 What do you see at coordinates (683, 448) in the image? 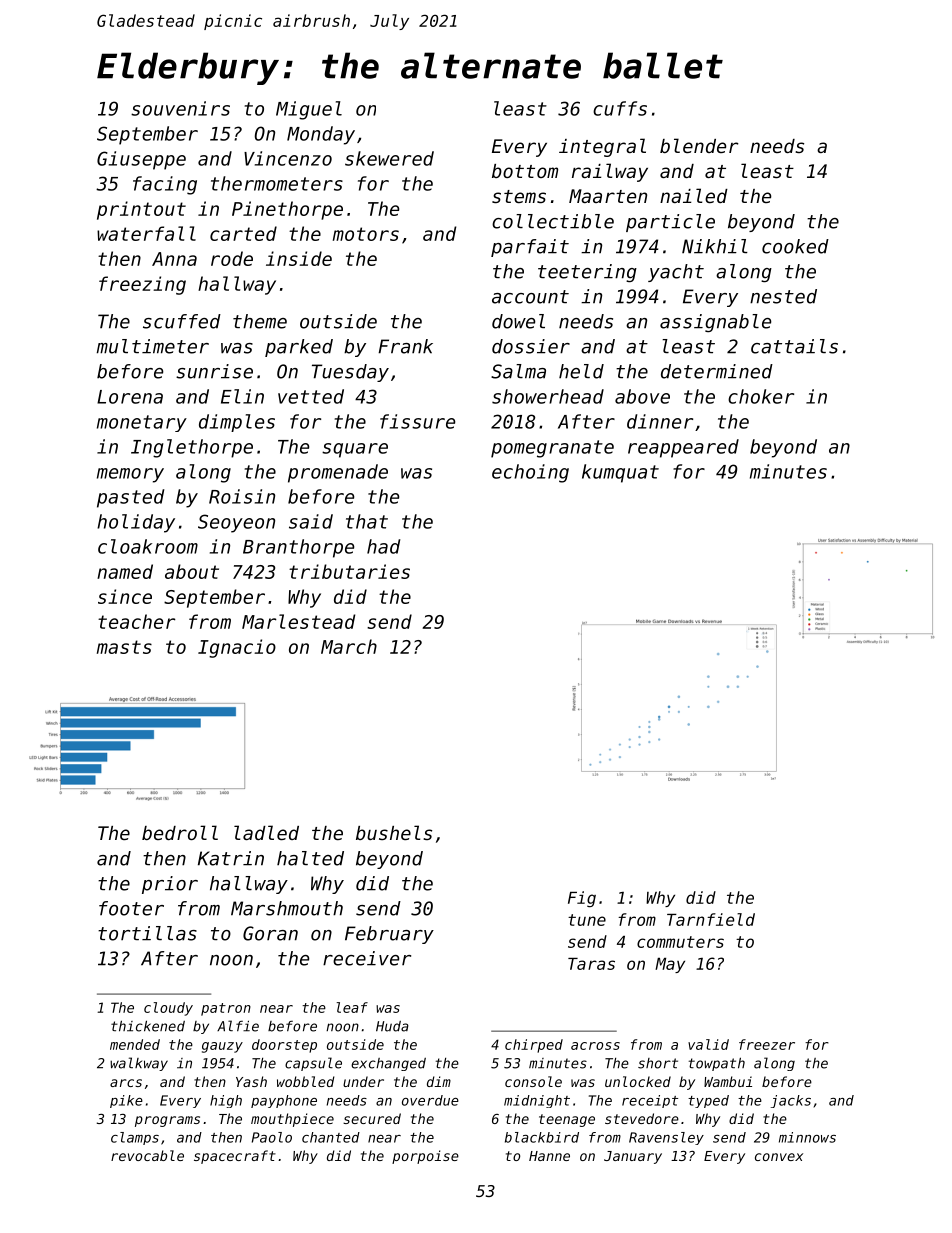
I see `reappeared` at bounding box center [683, 448].
